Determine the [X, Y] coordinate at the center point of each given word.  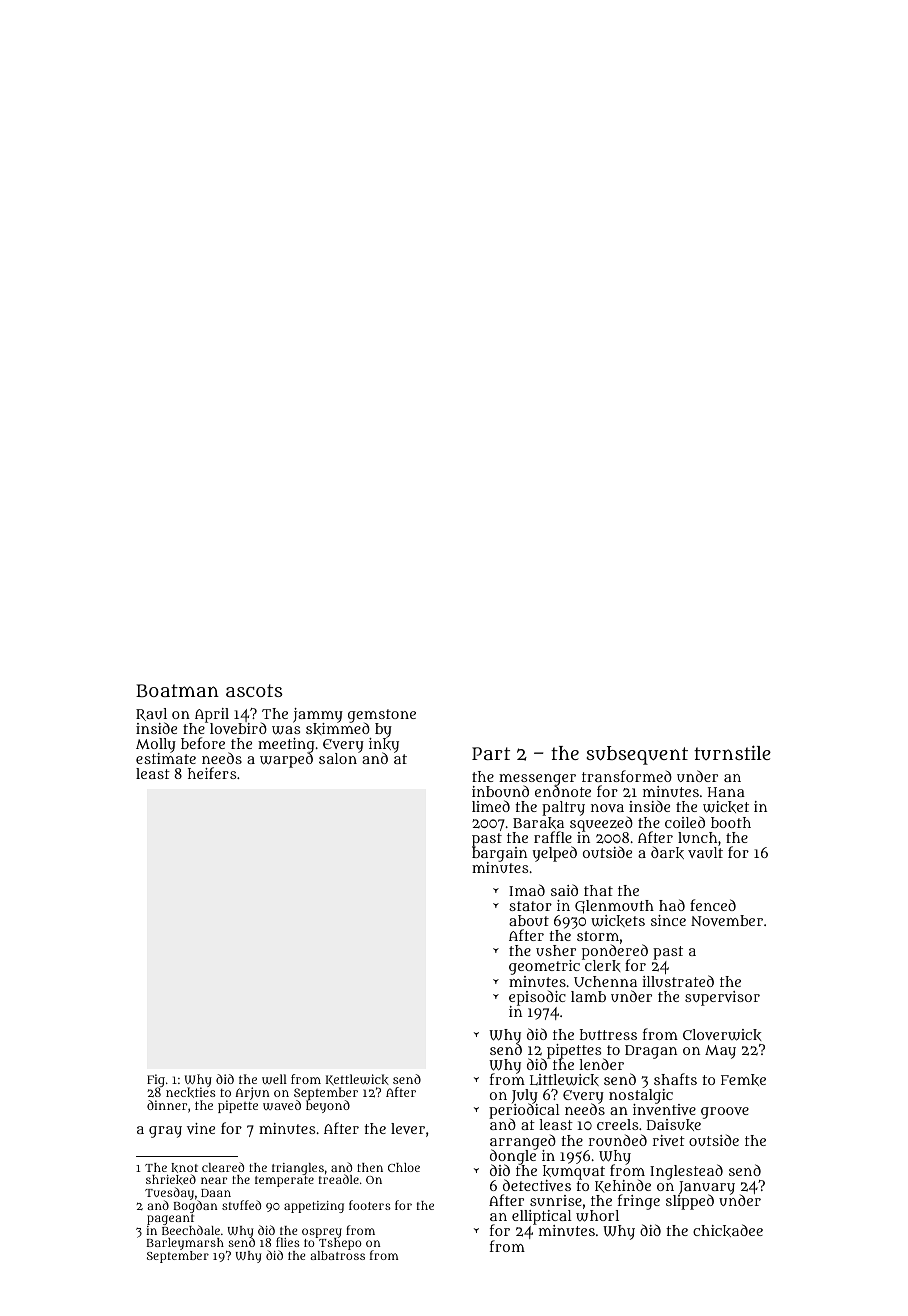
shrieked [171, 1179]
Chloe [404, 1167]
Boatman [177, 690]
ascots [254, 690]
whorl [597, 1216]
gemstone [382, 716]
